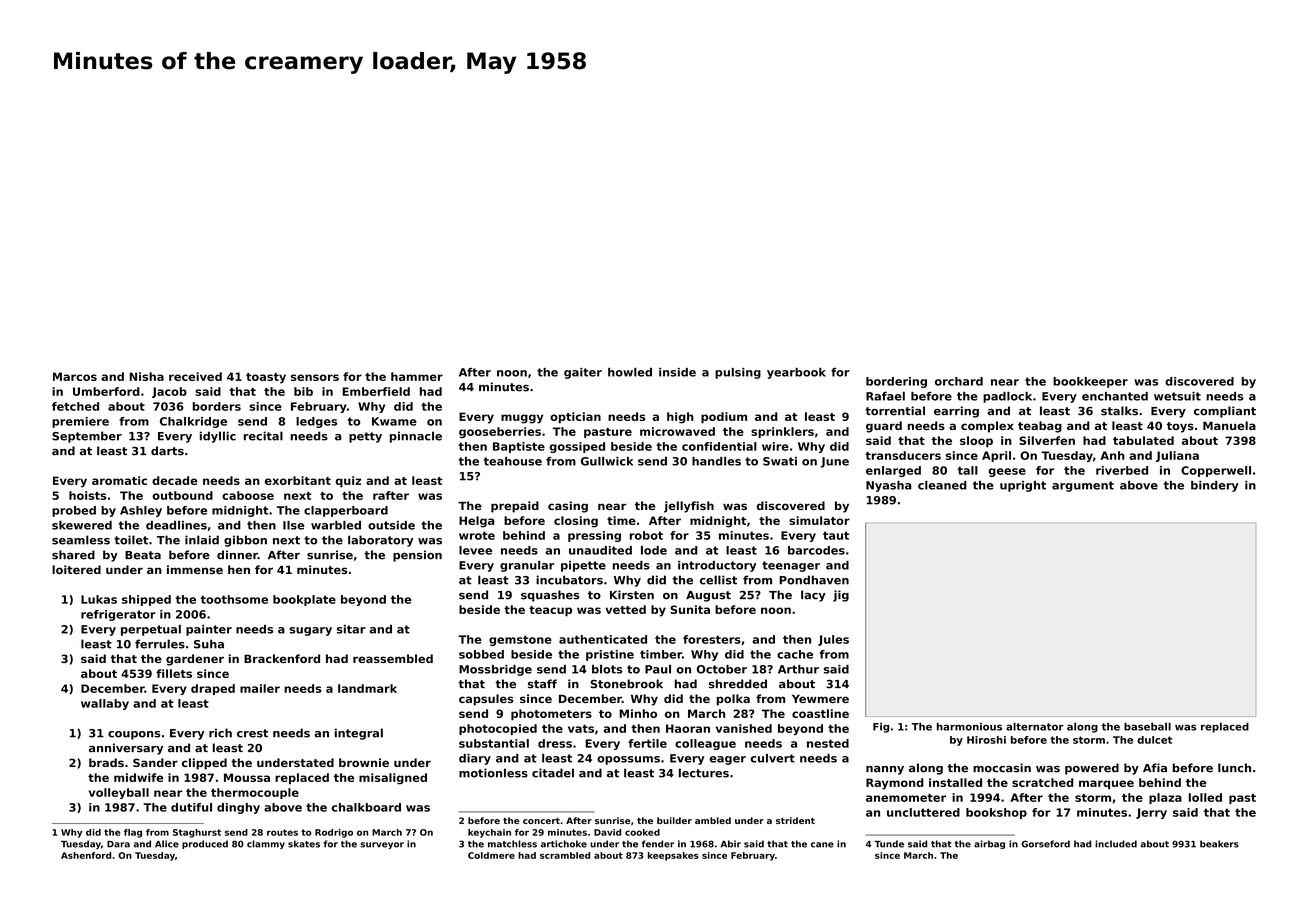 The width and height of the document is (1308, 924). I want to click on toilet, so click(131, 540).
